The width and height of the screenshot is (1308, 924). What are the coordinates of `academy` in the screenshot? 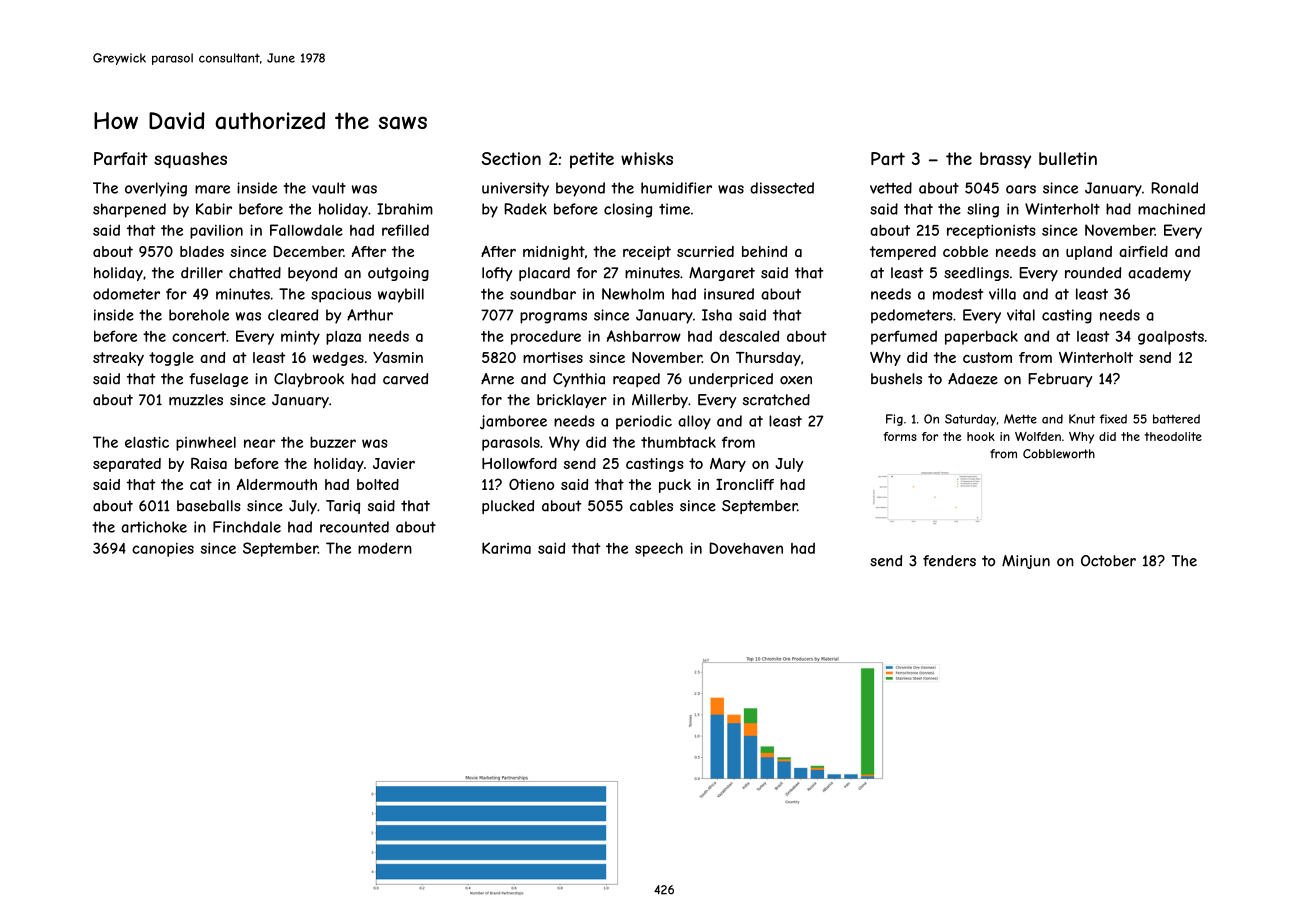 It's located at (1159, 274).
